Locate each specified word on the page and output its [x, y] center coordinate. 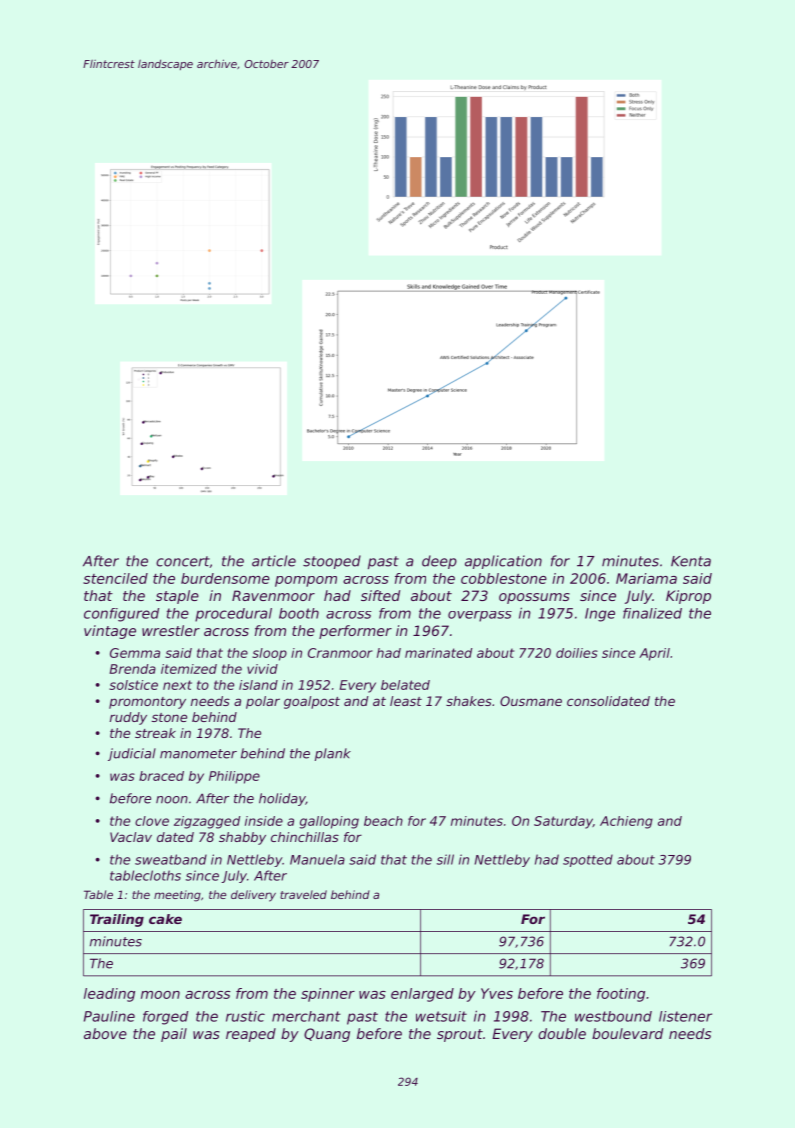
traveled [303, 894]
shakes [469, 701]
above [105, 1033]
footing [621, 995]
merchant [306, 1016]
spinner [328, 995]
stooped [332, 562]
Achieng [626, 822]
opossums [534, 598]
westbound [613, 1016]
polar [263, 702]
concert [183, 561]
